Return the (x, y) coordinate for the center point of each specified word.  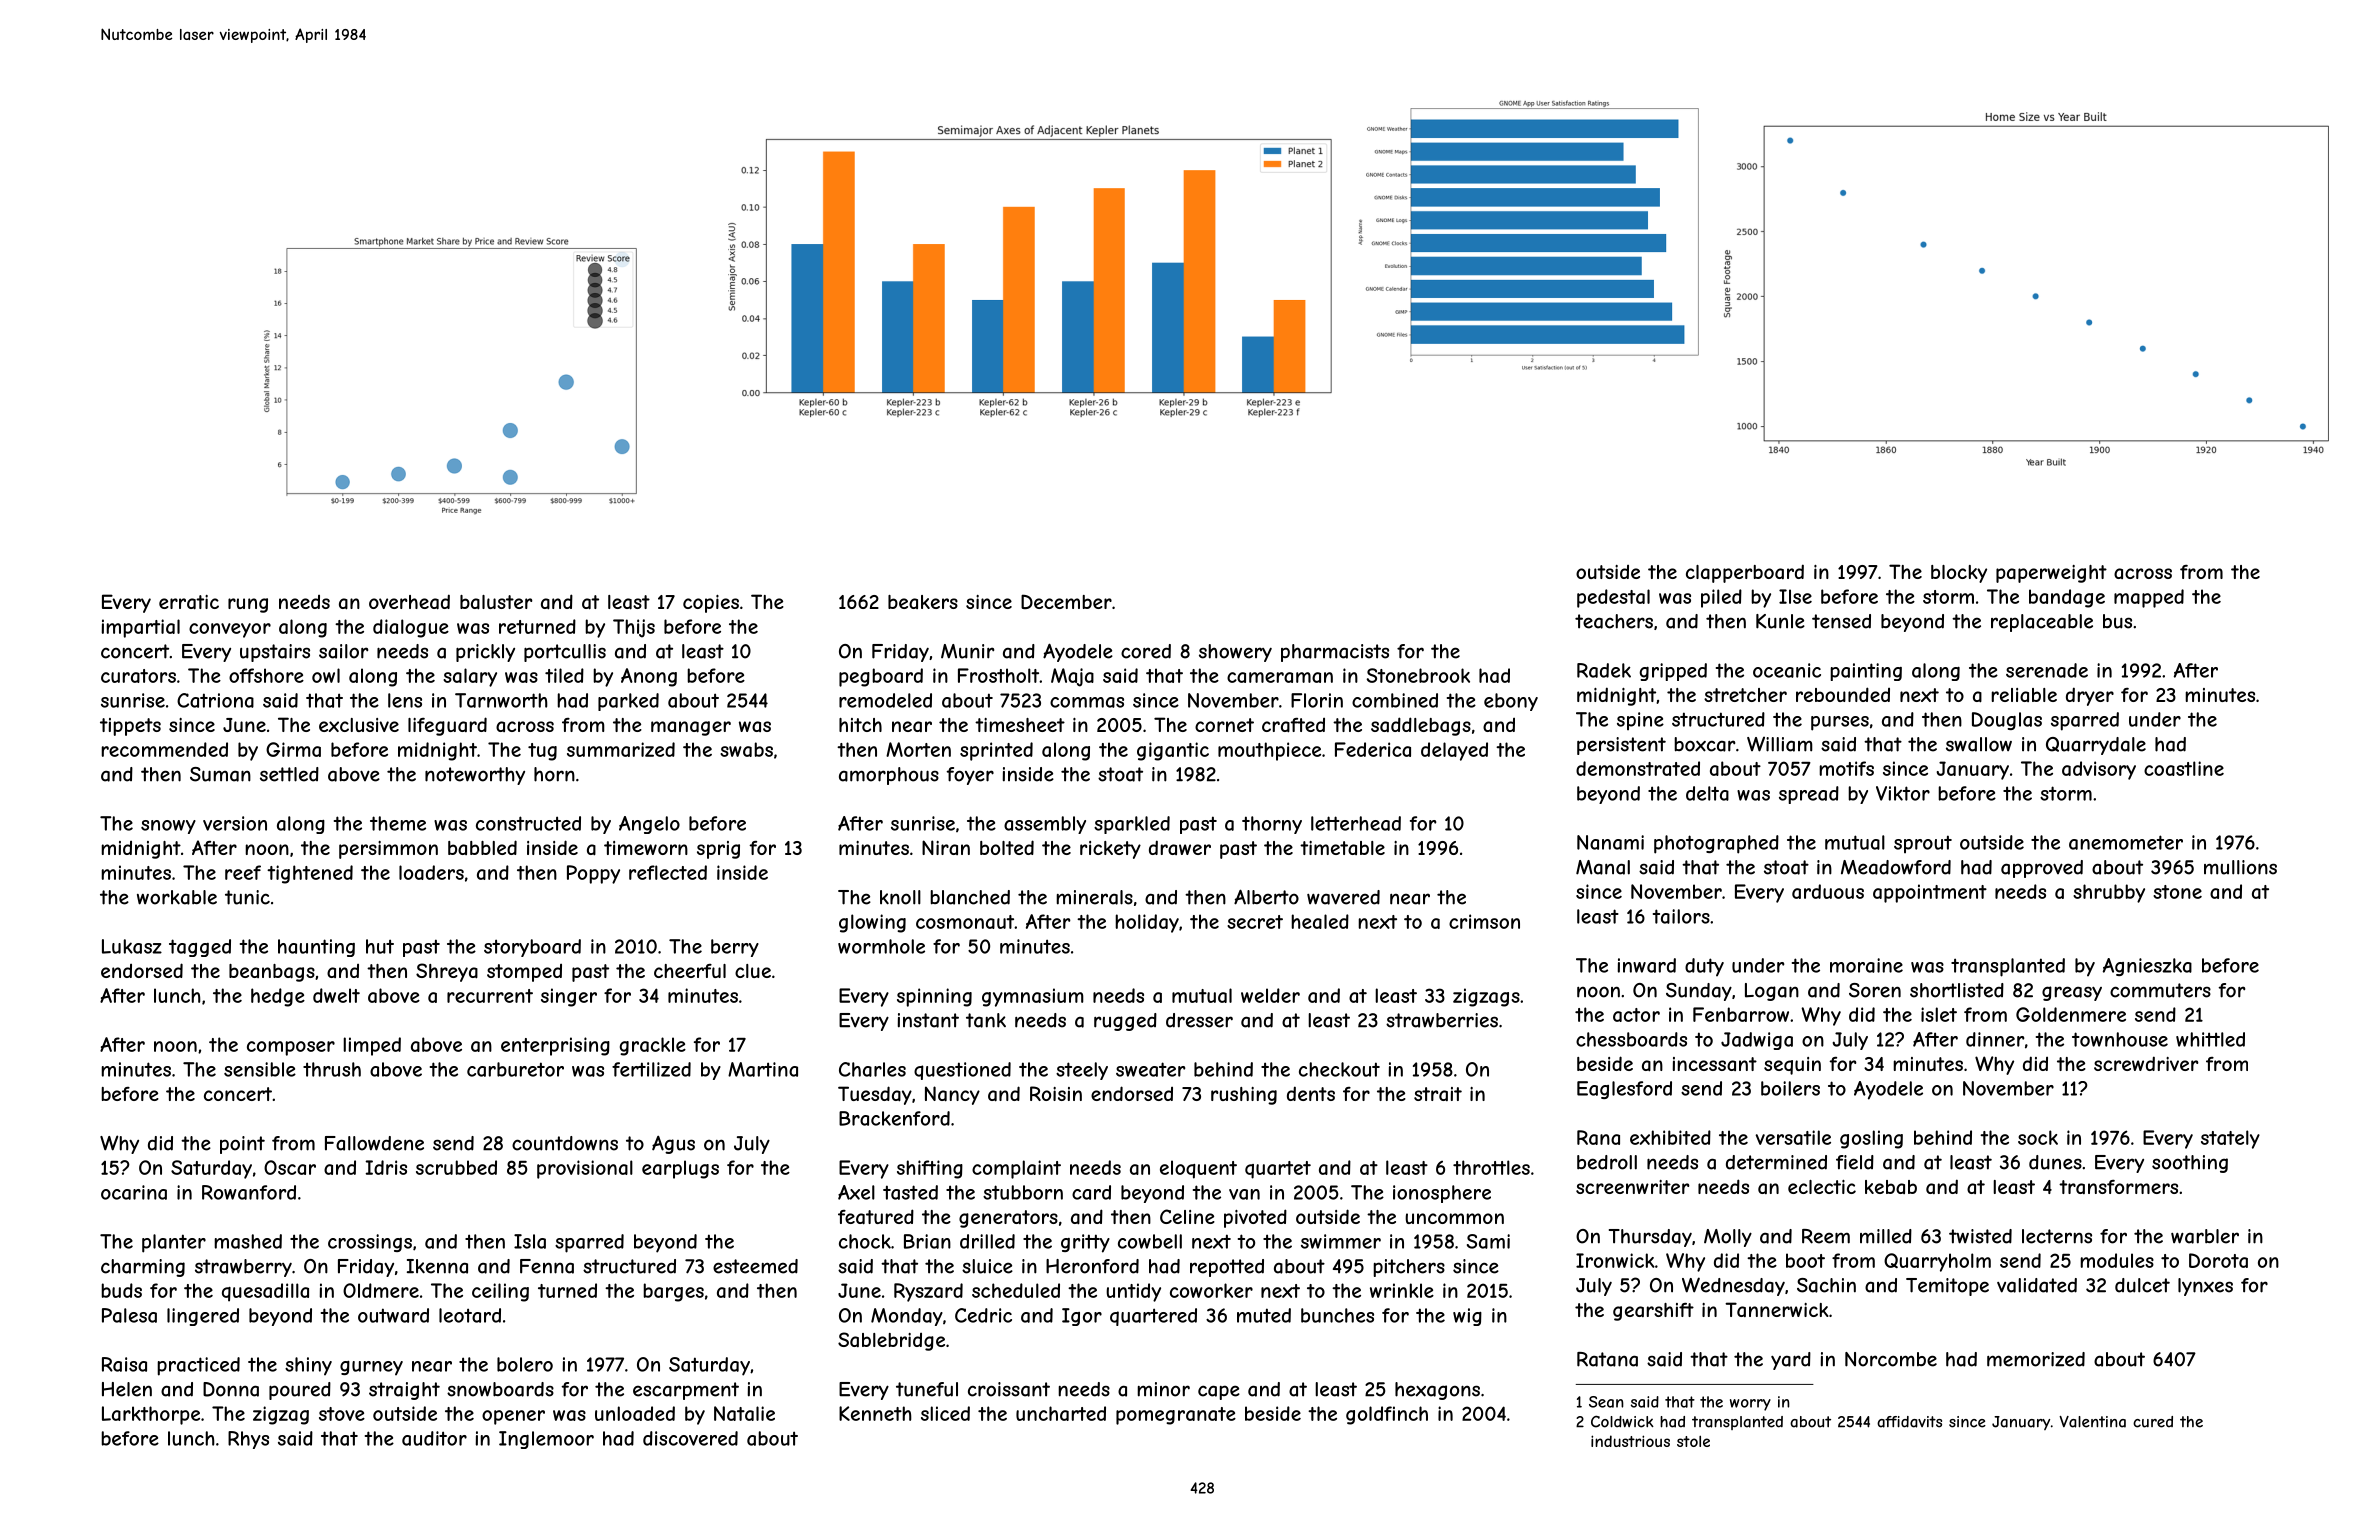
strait (1438, 1094)
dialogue (411, 628)
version (235, 823)
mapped (2149, 598)
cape (1219, 1392)
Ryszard (928, 1292)
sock (2038, 1137)
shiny (308, 1366)
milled (1886, 1236)
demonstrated (1638, 768)
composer (291, 1048)
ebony (1511, 702)
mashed (248, 1241)
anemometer (2126, 842)
